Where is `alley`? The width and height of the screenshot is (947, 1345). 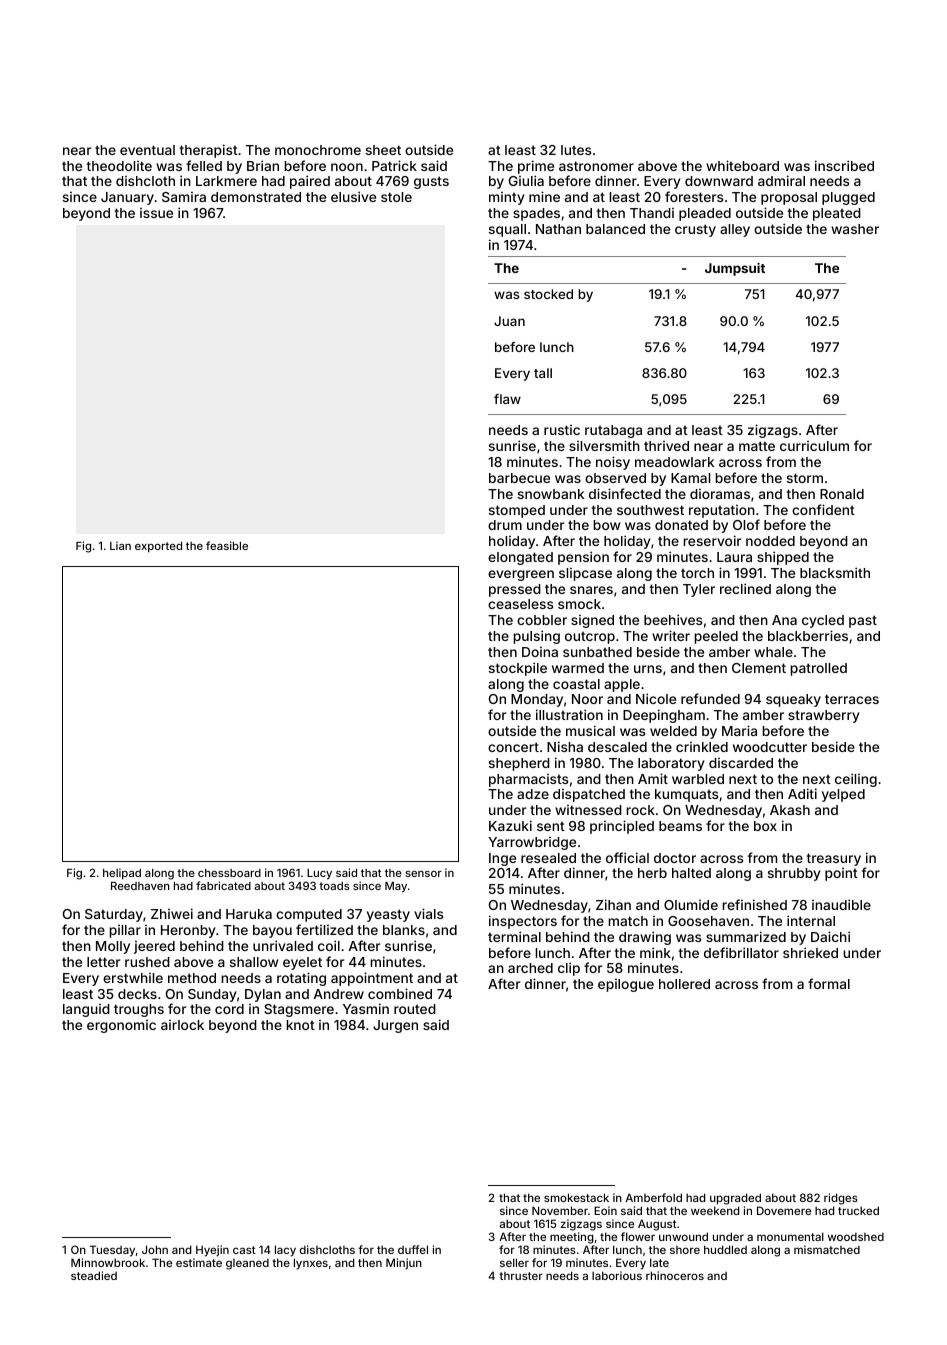
alley is located at coordinates (735, 230).
